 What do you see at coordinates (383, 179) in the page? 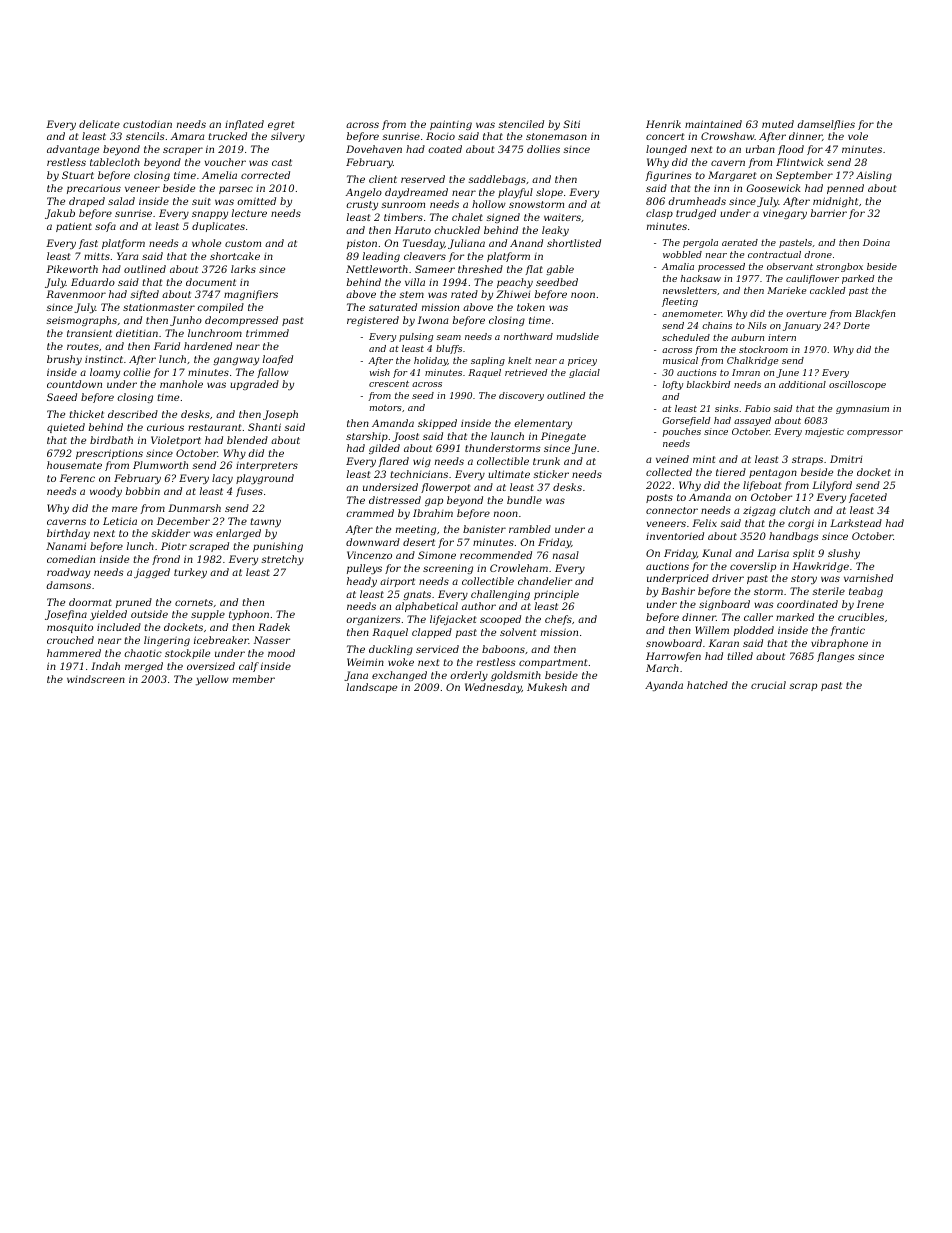
I see `client` at bounding box center [383, 179].
